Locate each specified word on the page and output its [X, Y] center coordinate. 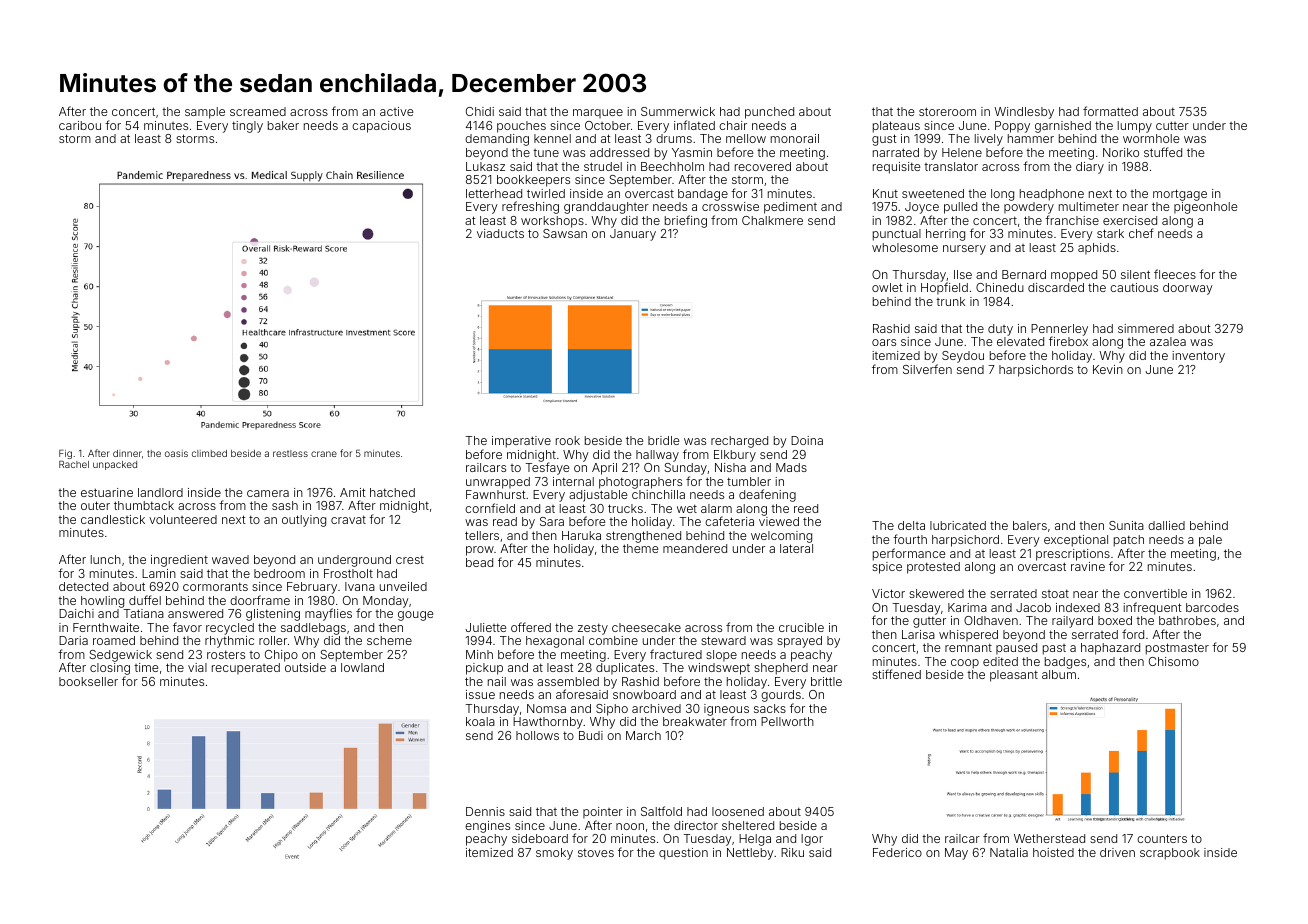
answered [195, 613]
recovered [763, 166]
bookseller [88, 681]
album [1059, 674]
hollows [537, 735]
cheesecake [646, 627]
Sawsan [565, 233]
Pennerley [1059, 330]
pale [1210, 541]
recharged [739, 442]
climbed [209, 453]
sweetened [933, 193]
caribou [80, 125]
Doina [807, 440]
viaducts [500, 233]
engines [487, 827]
